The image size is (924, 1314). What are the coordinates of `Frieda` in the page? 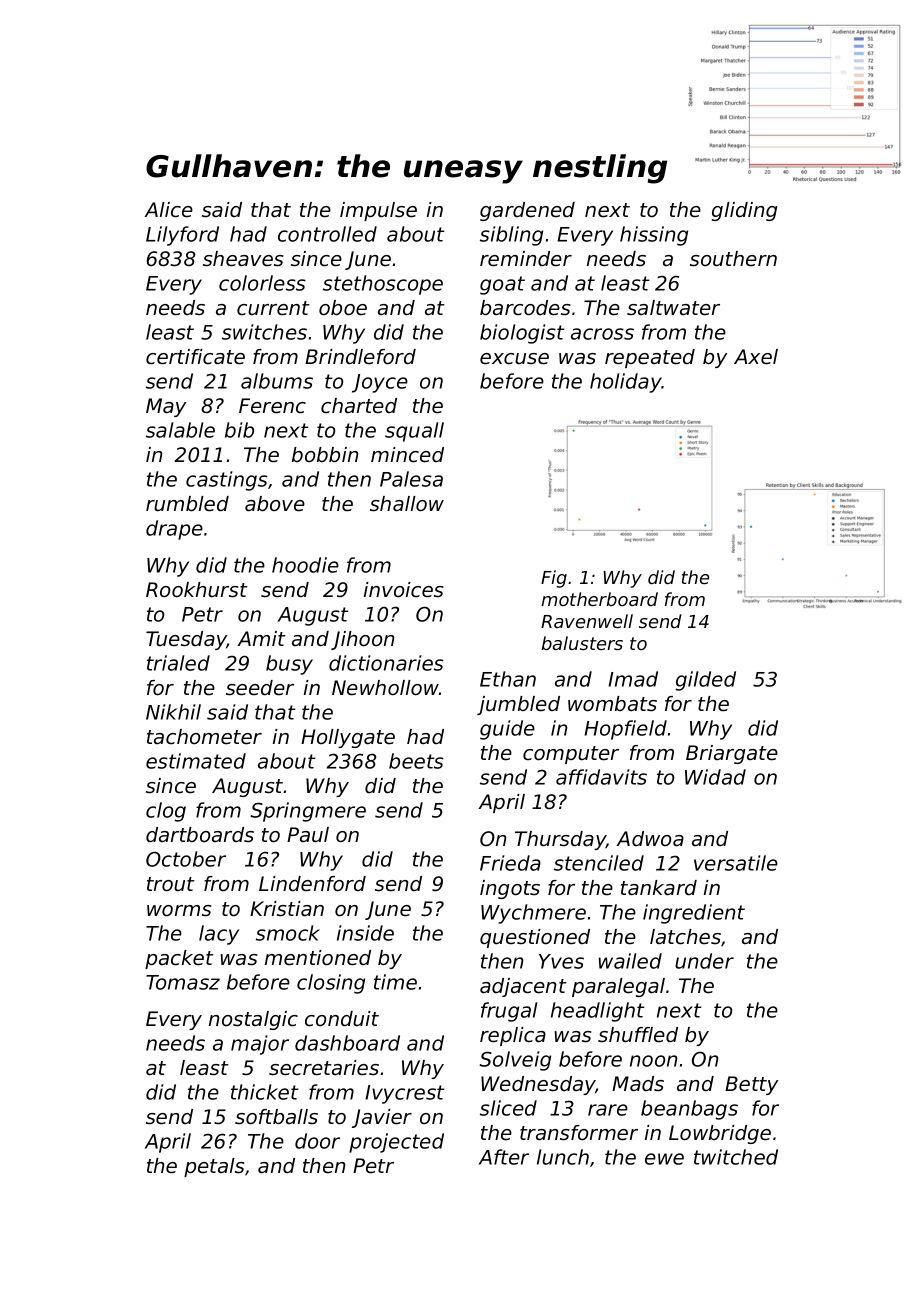 It's located at (510, 863).
